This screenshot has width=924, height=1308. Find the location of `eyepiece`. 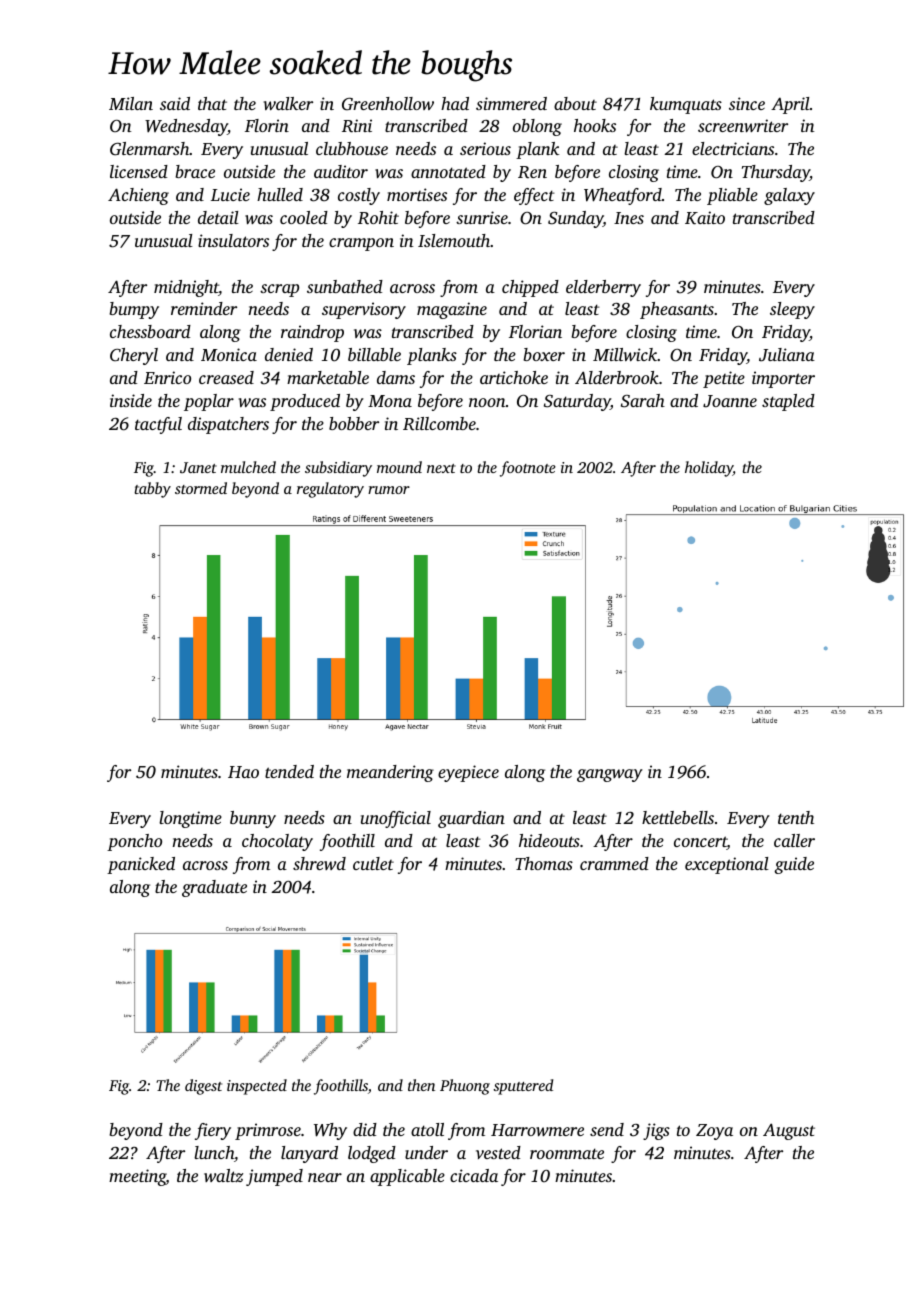

eyepiece is located at coordinates (468, 773).
